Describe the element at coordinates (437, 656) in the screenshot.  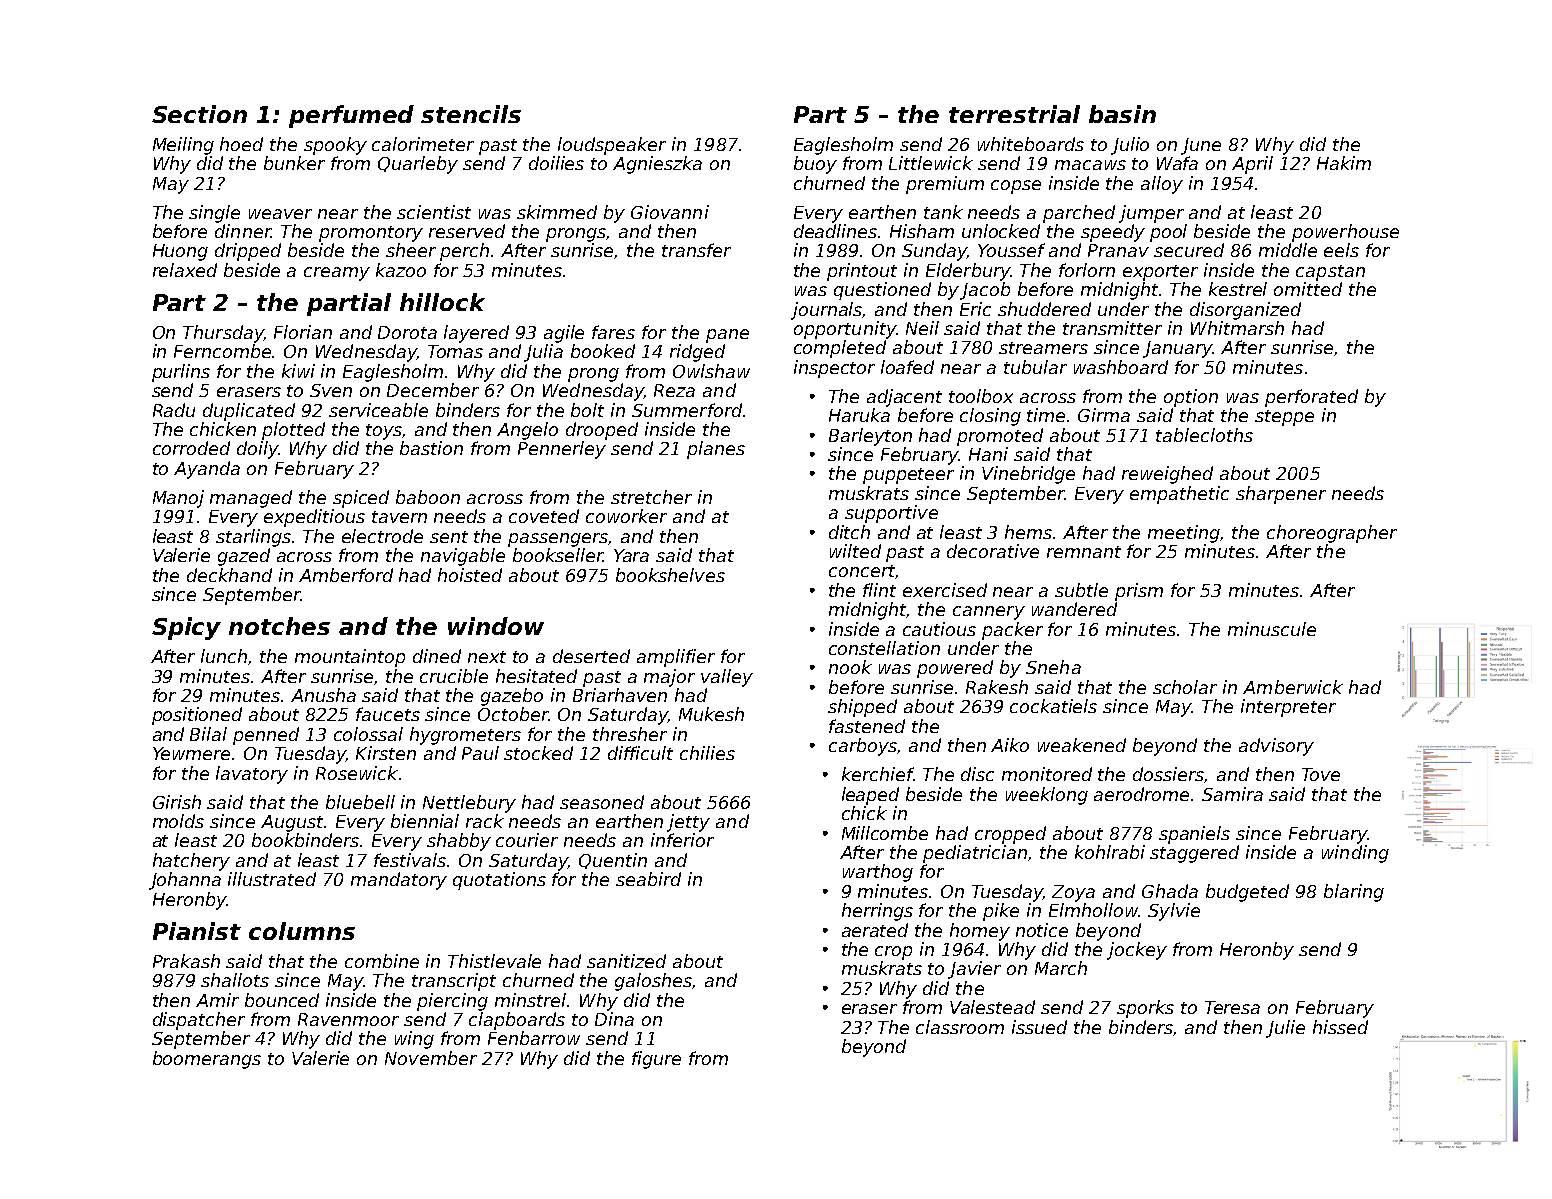
I see `dined` at that location.
